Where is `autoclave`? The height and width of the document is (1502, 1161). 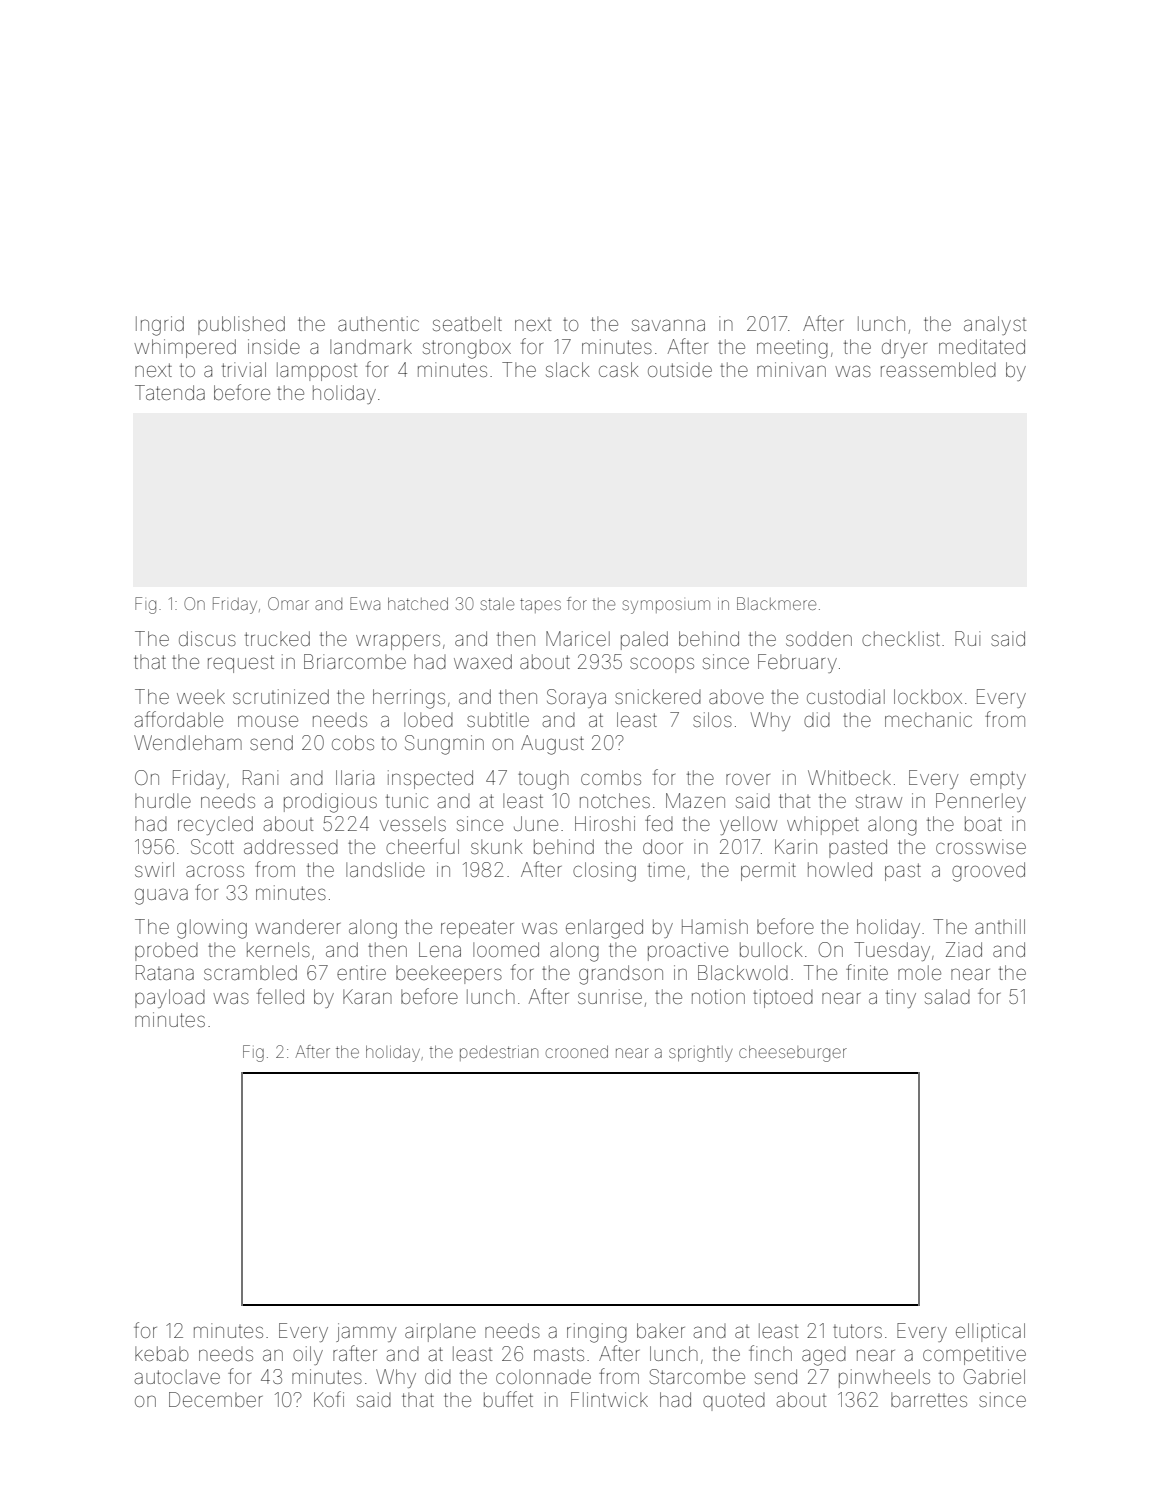 autoclave is located at coordinates (177, 1376).
